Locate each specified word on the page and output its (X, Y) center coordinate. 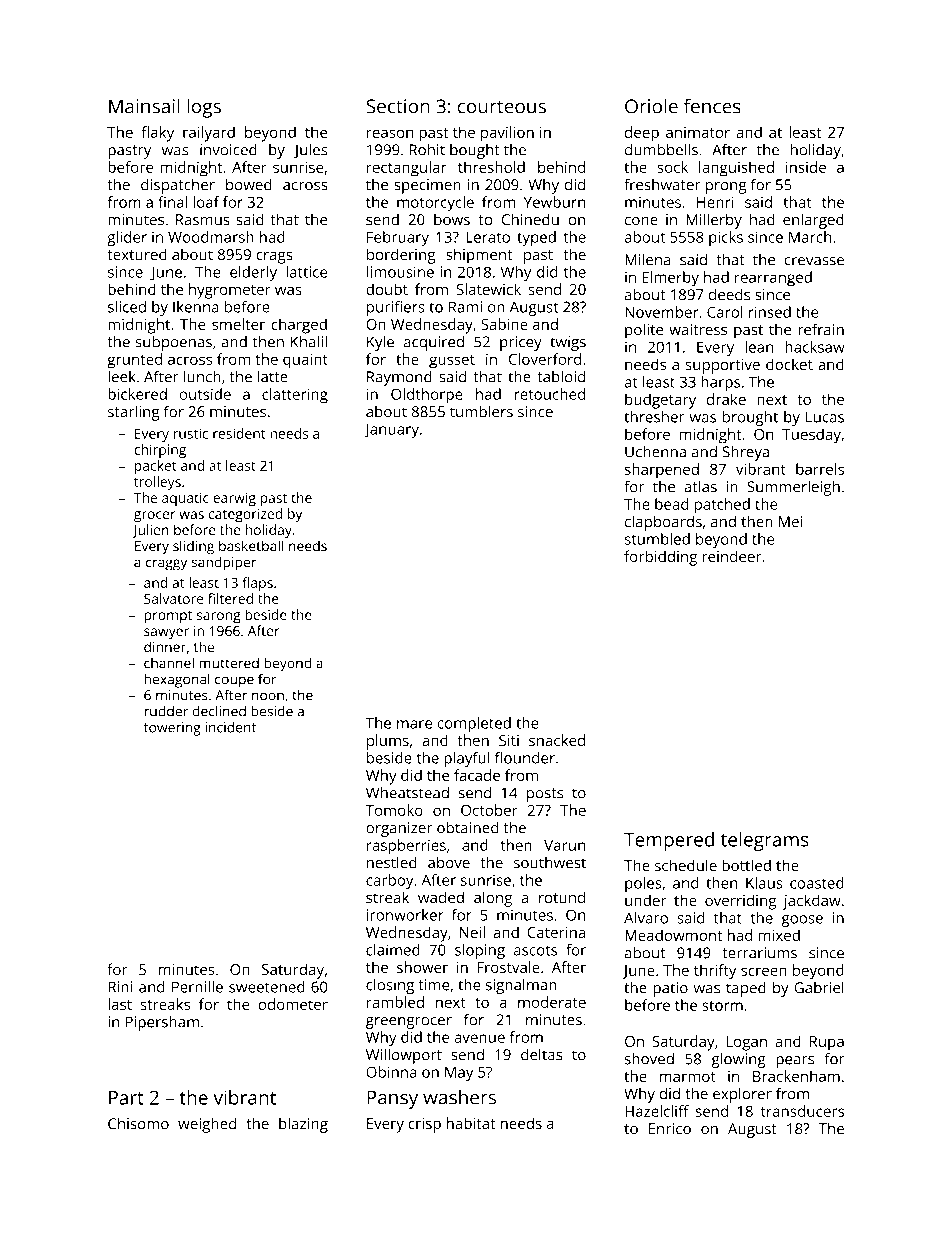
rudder (166, 711)
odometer (293, 1004)
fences (712, 106)
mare (414, 724)
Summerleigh (793, 488)
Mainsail (144, 106)
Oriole (651, 106)
